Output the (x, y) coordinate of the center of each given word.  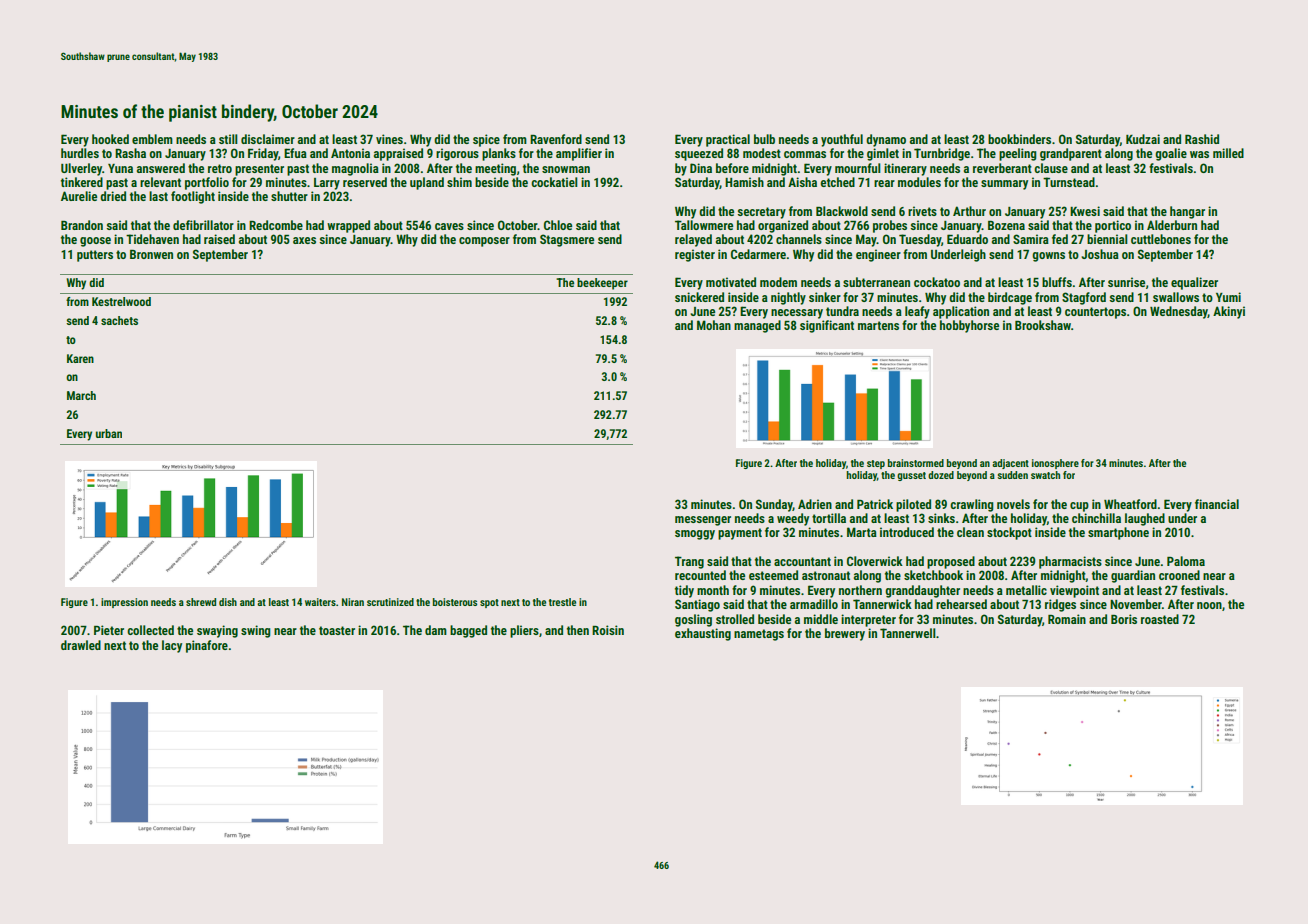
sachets (119, 320)
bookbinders (1019, 139)
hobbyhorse (969, 326)
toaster (337, 630)
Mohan (714, 325)
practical (728, 140)
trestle (562, 602)
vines (389, 139)
